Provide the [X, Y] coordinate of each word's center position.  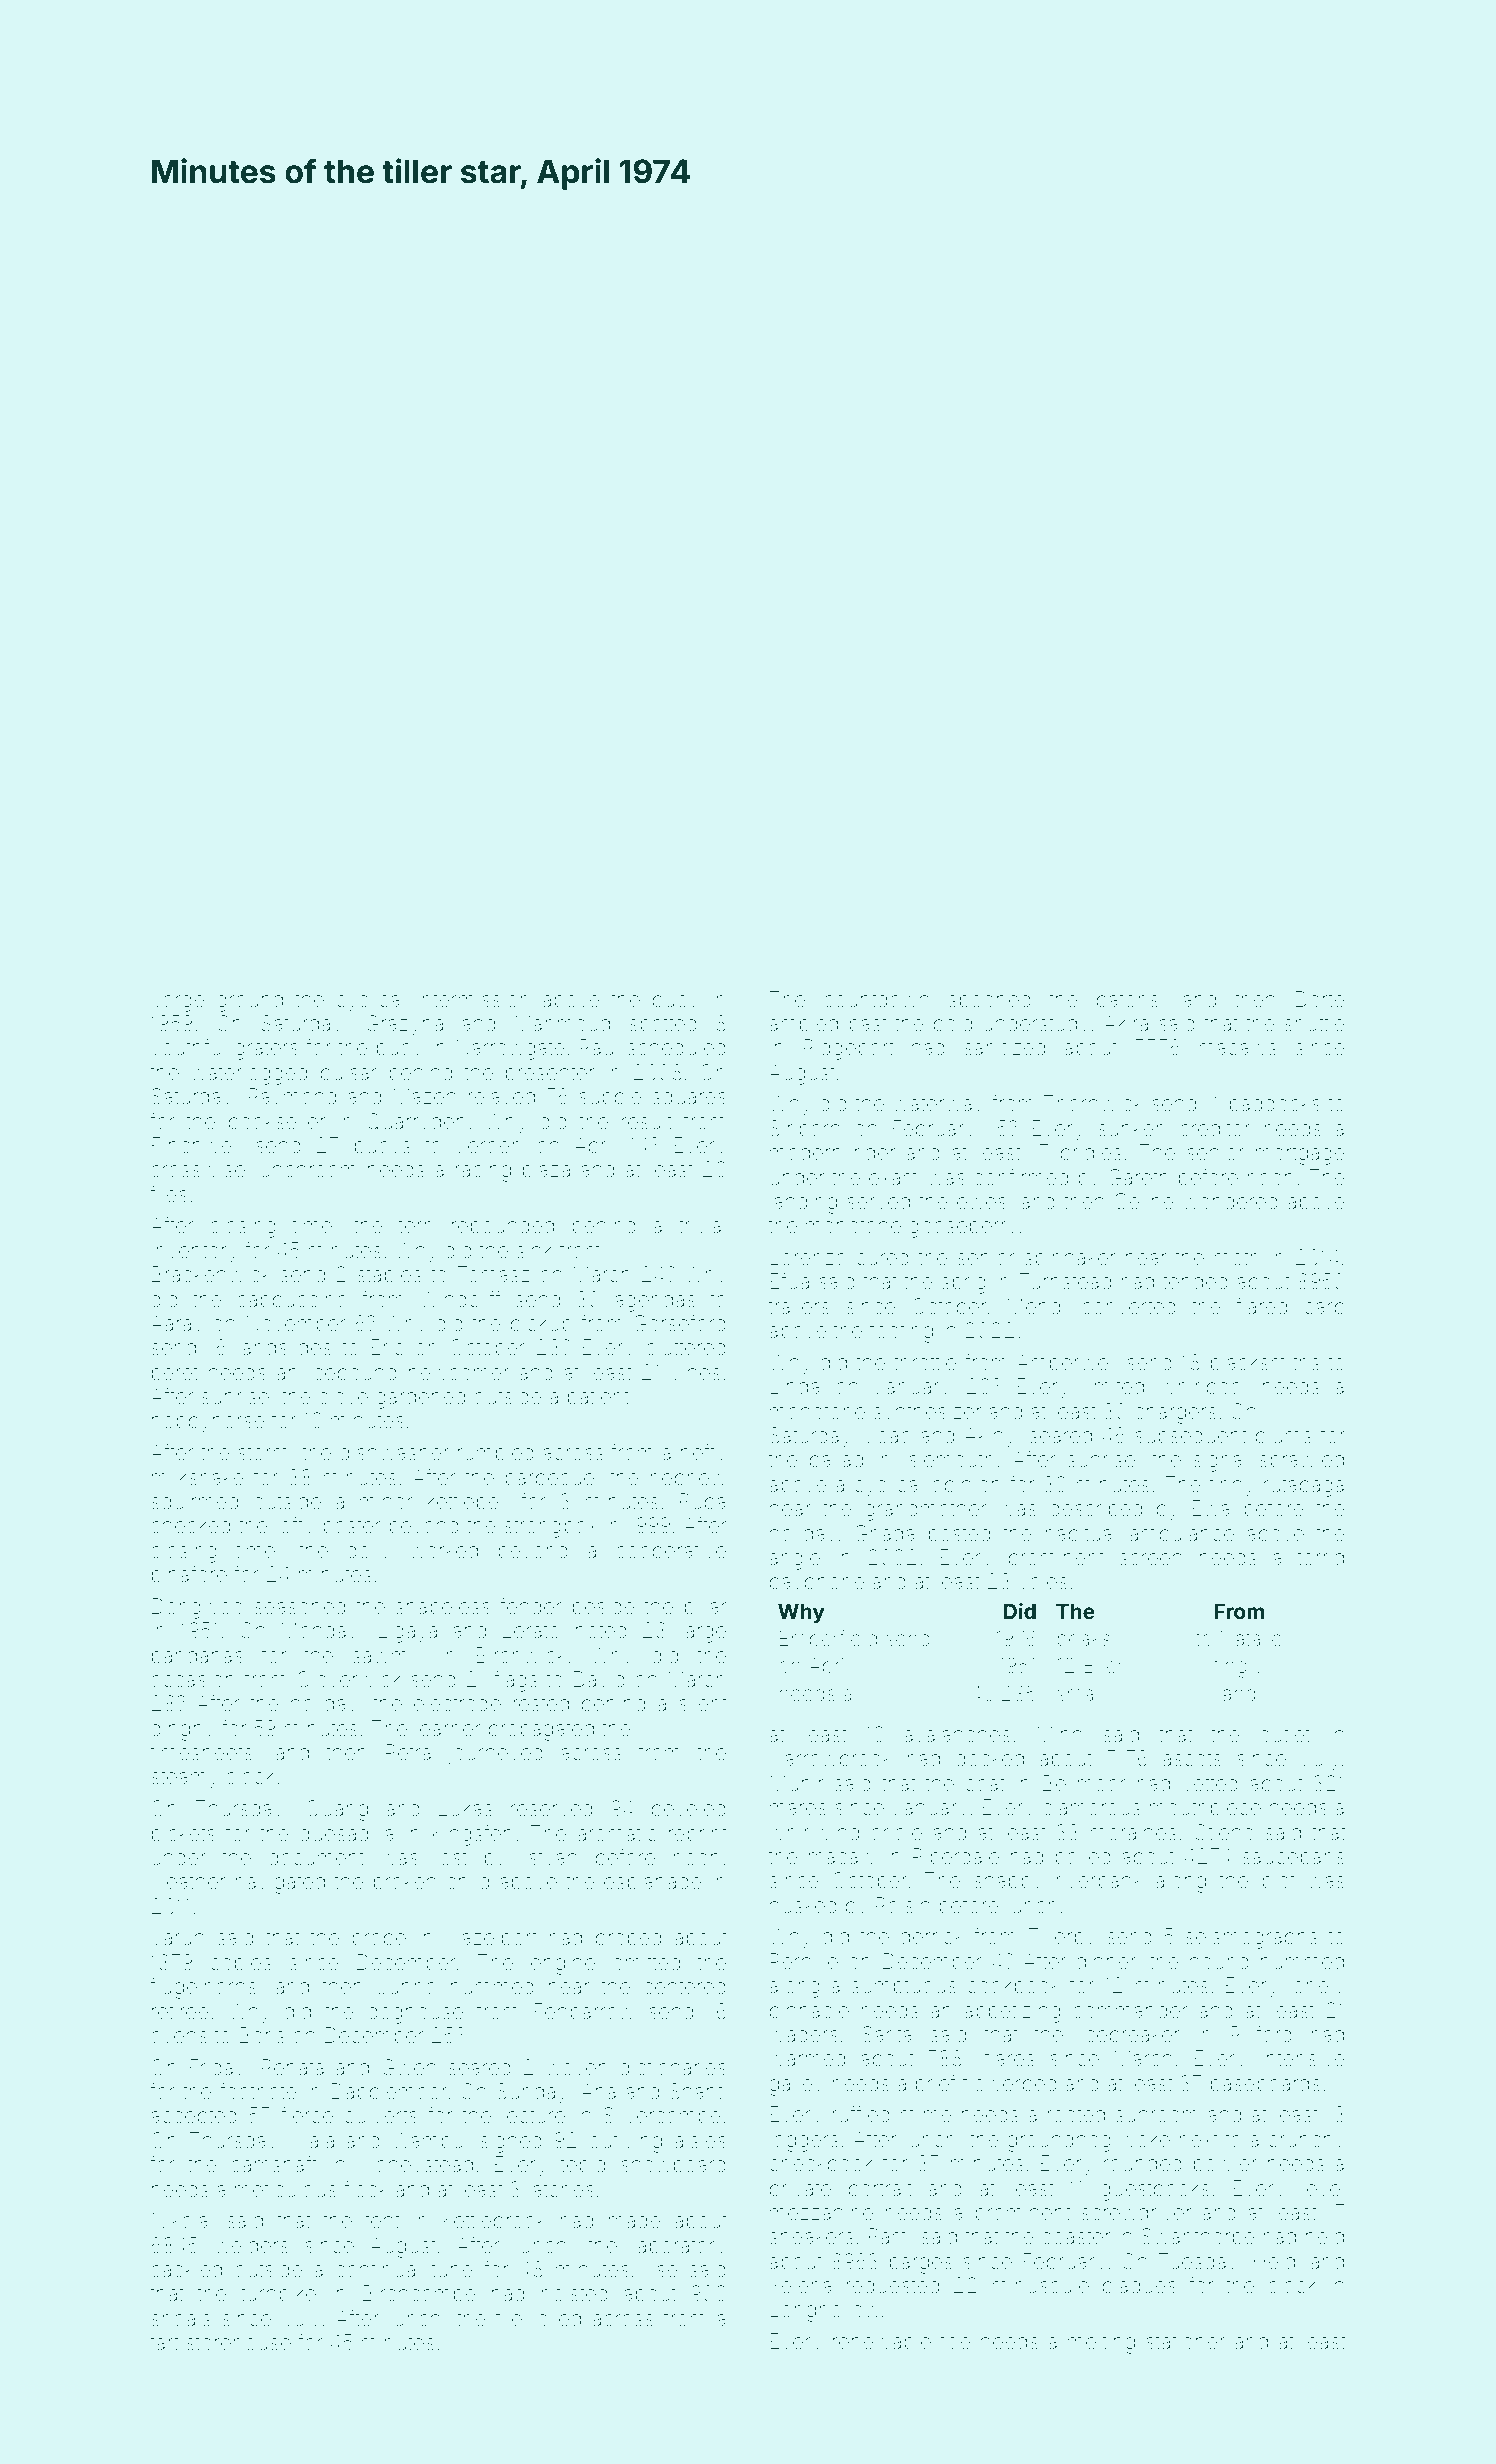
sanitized [1004, 1048]
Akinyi [991, 1437]
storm [263, 1453]
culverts [380, 2115]
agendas [655, 1301]
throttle [925, 1362]
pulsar [349, 1074]
